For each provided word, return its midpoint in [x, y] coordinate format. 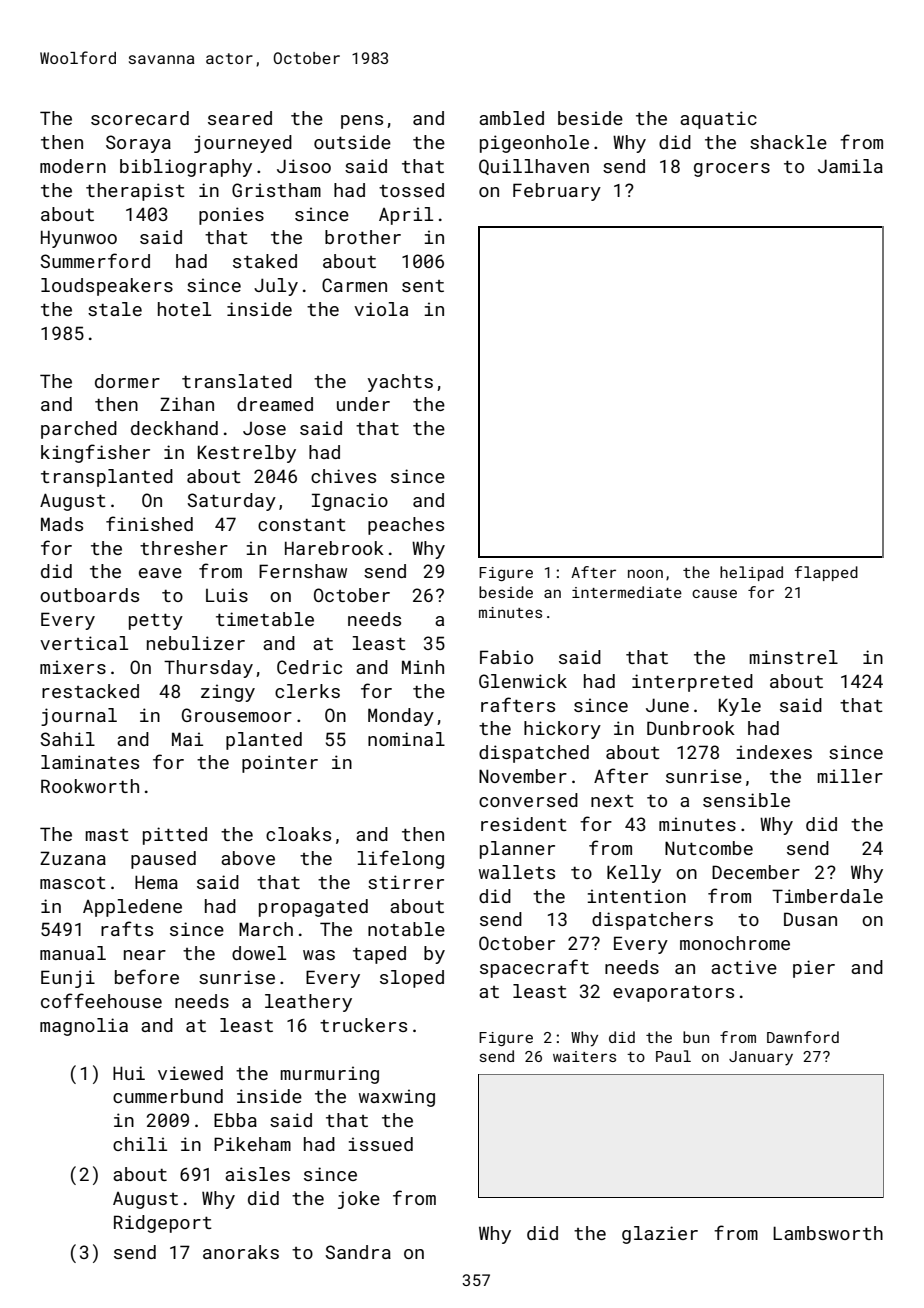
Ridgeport [163, 1224]
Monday [401, 717]
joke [359, 1200]
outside [352, 142]
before [147, 976]
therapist [135, 192]
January [761, 1058]
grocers [732, 170]
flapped [826, 573]
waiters [584, 1056]
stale [115, 309]
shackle [788, 142]
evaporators [673, 994]
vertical [84, 643]
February [557, 192]
